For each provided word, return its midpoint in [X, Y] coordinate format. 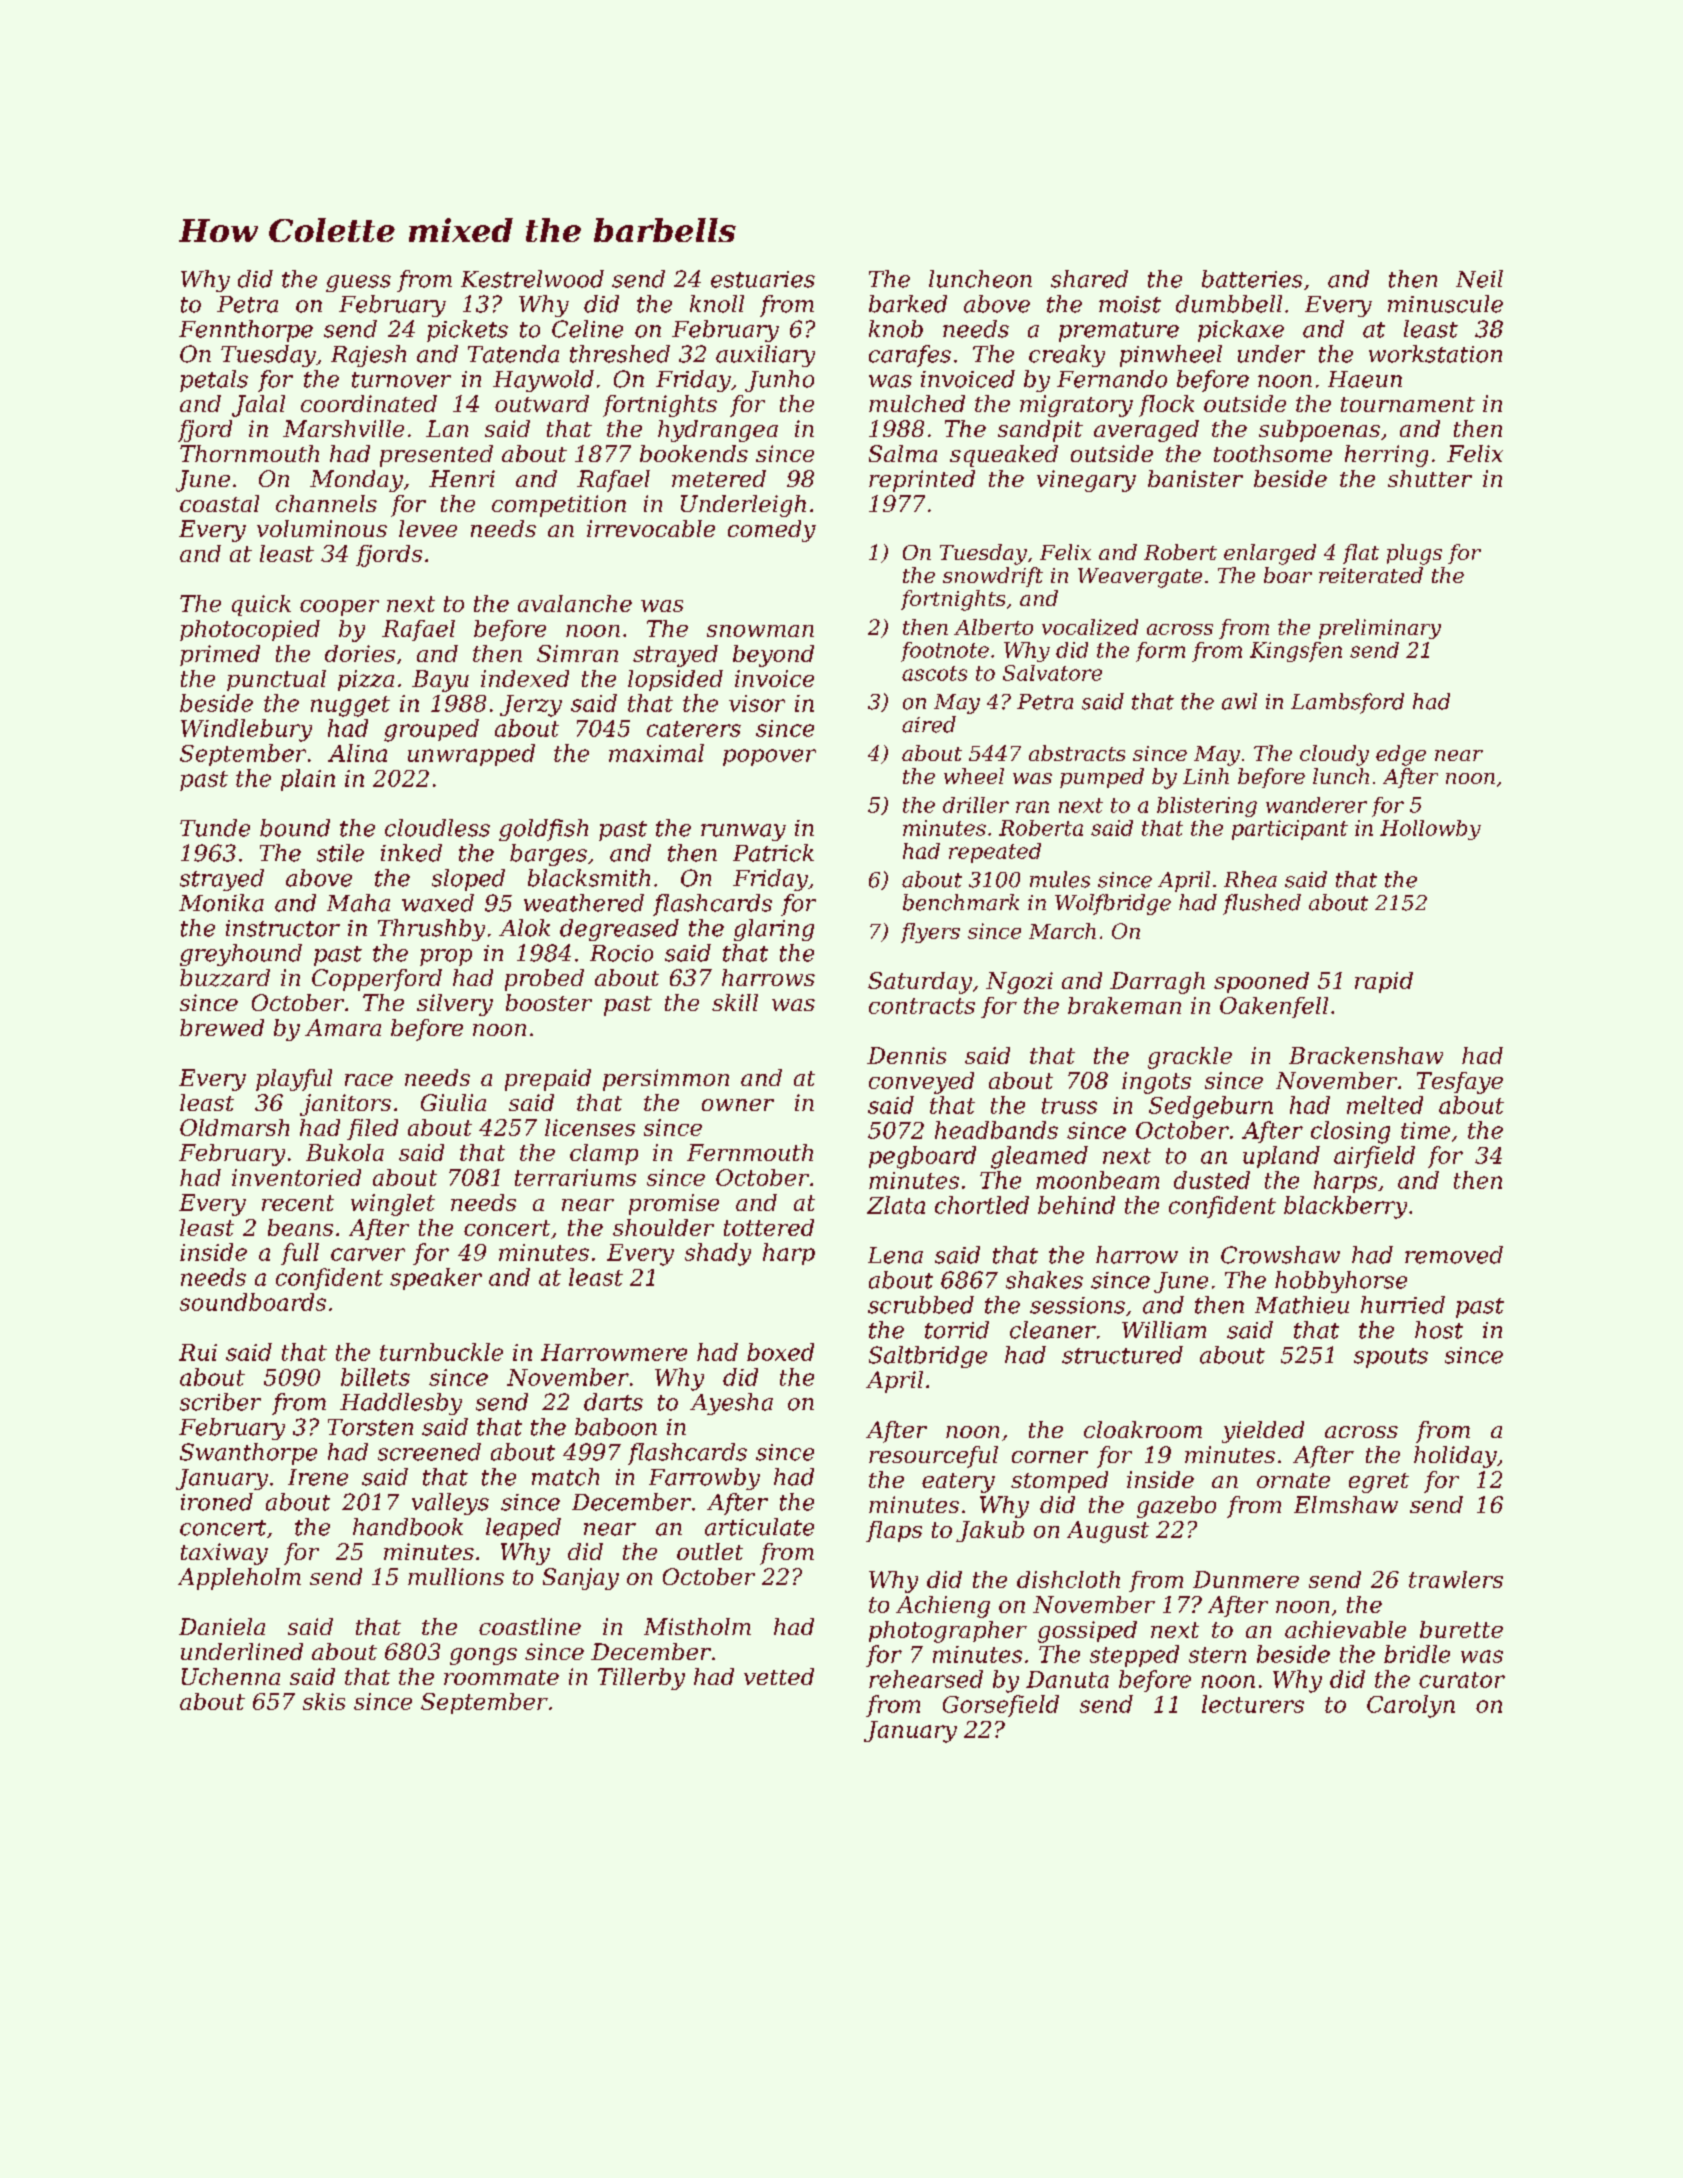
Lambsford [1347, 703]
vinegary [1086, 481]
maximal [656, 753]
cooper [339, 608]
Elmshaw [1346, 1504]
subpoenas [1319, 431]
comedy [772, 531]
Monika [221, 903]
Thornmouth [249, 453]
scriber [220, 1402]
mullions [456, 1576]
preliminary [1380, 629]
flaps [894, 1531]
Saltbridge [928, 1357]
